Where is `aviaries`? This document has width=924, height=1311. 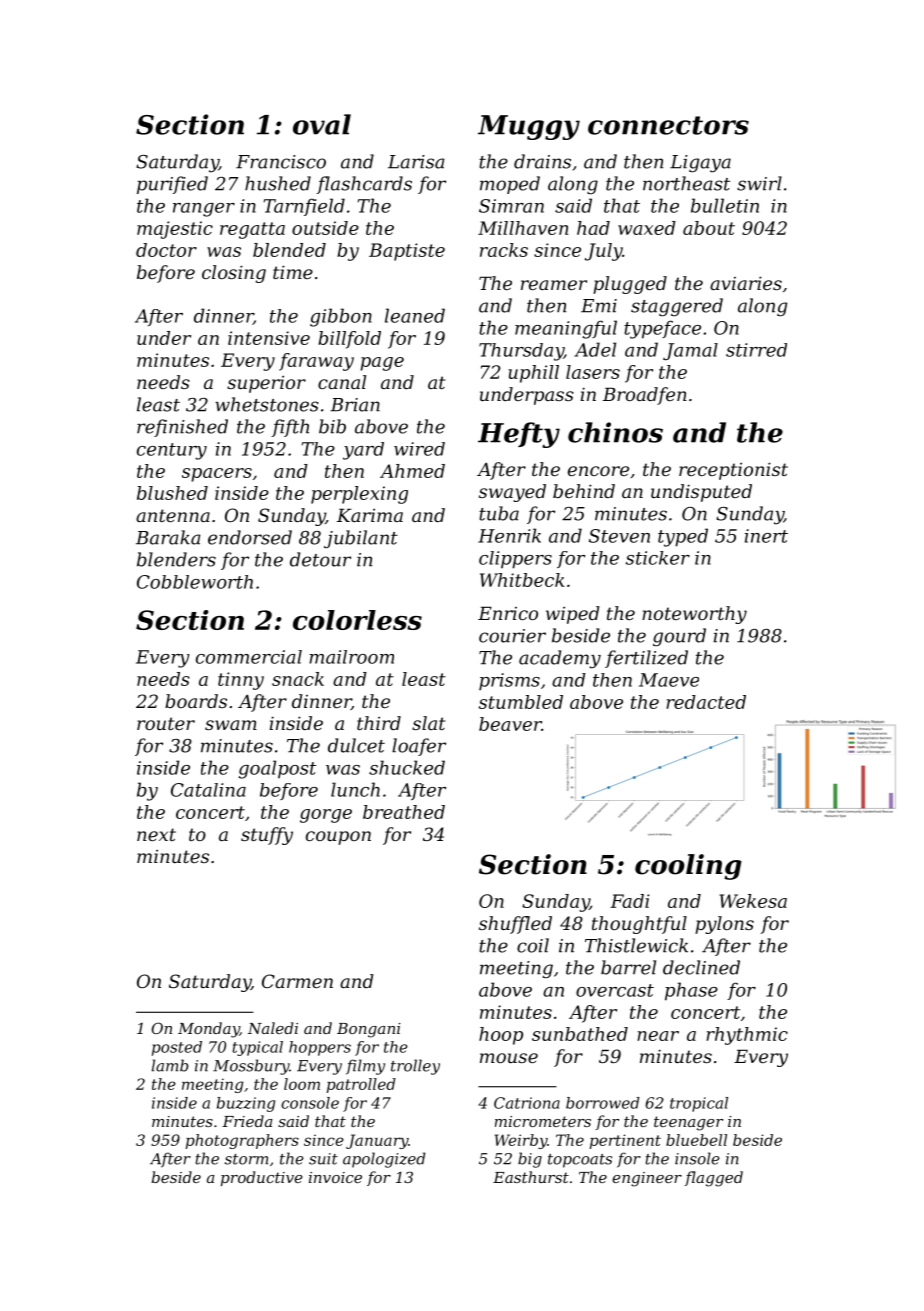 aviaries is located at coordinates (746, 283).
